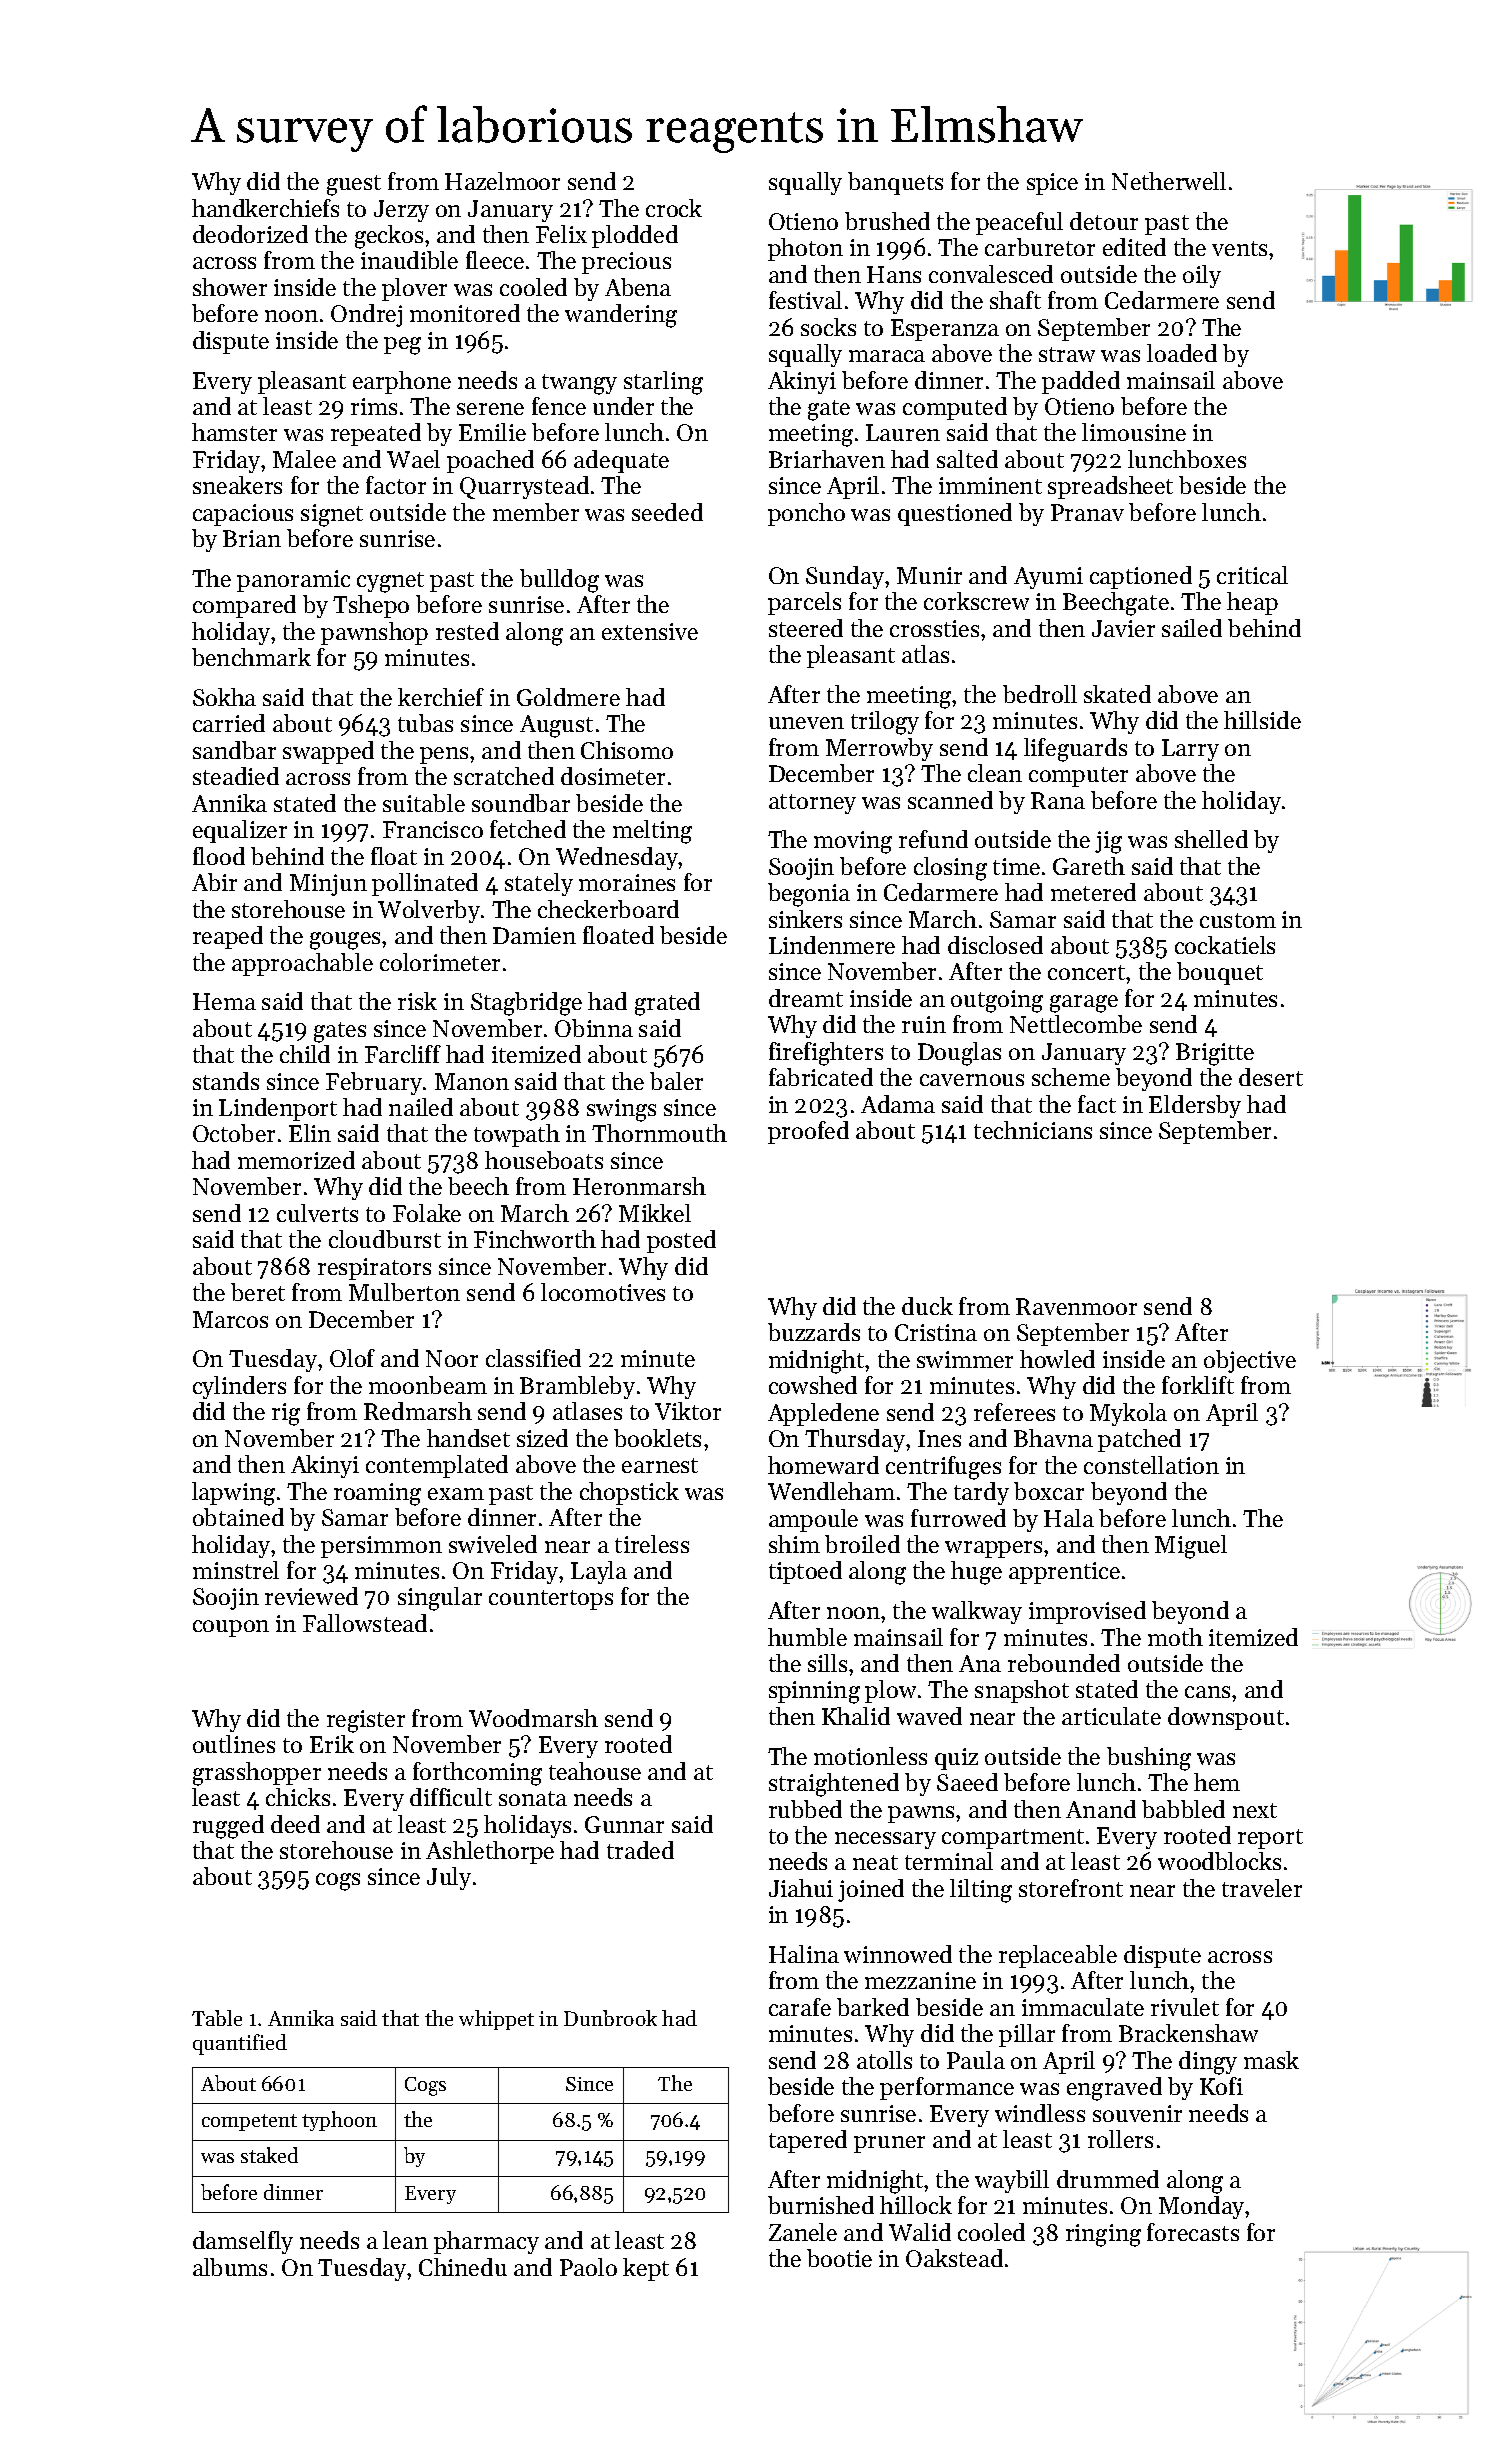 The height and width of the page is (2464, 1496). Describe the element at coordinates (1134, 247) in the page. I see `edited` at that location.
